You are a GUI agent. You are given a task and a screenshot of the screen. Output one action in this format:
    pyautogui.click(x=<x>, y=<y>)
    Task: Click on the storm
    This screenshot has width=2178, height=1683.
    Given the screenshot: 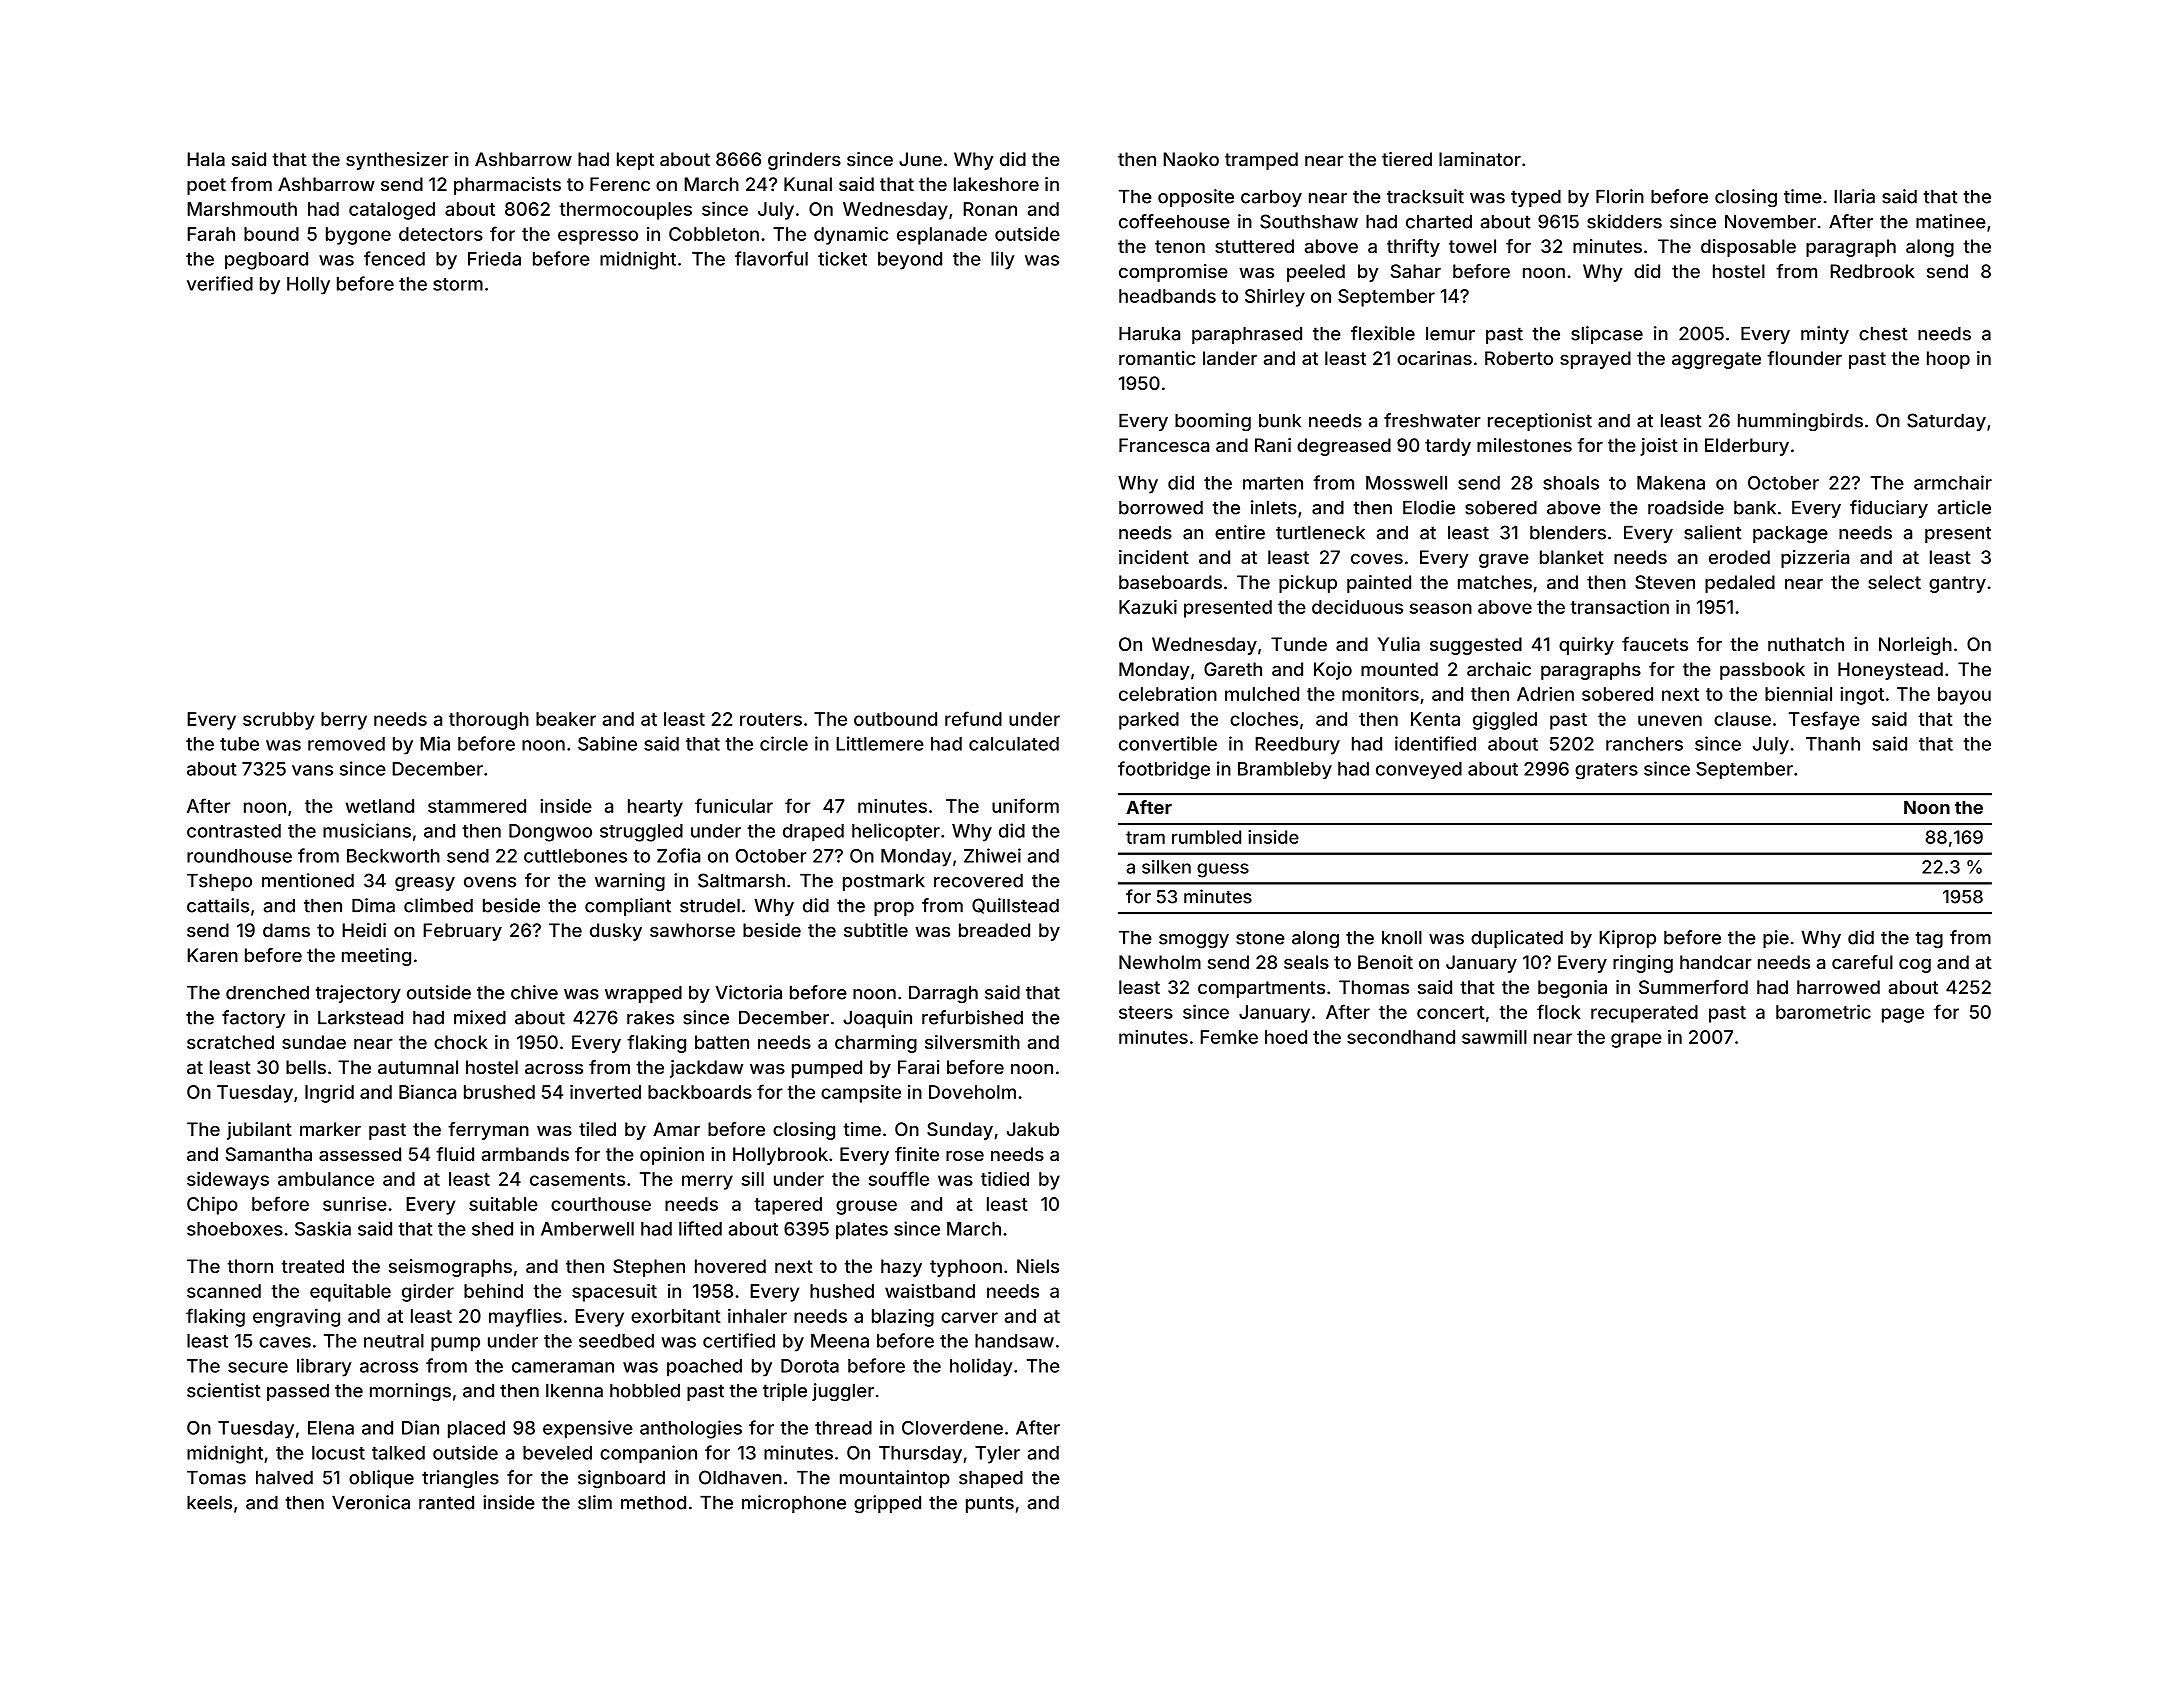 What is the action you would take?
    pyautogui.click(x=458, y=284)
